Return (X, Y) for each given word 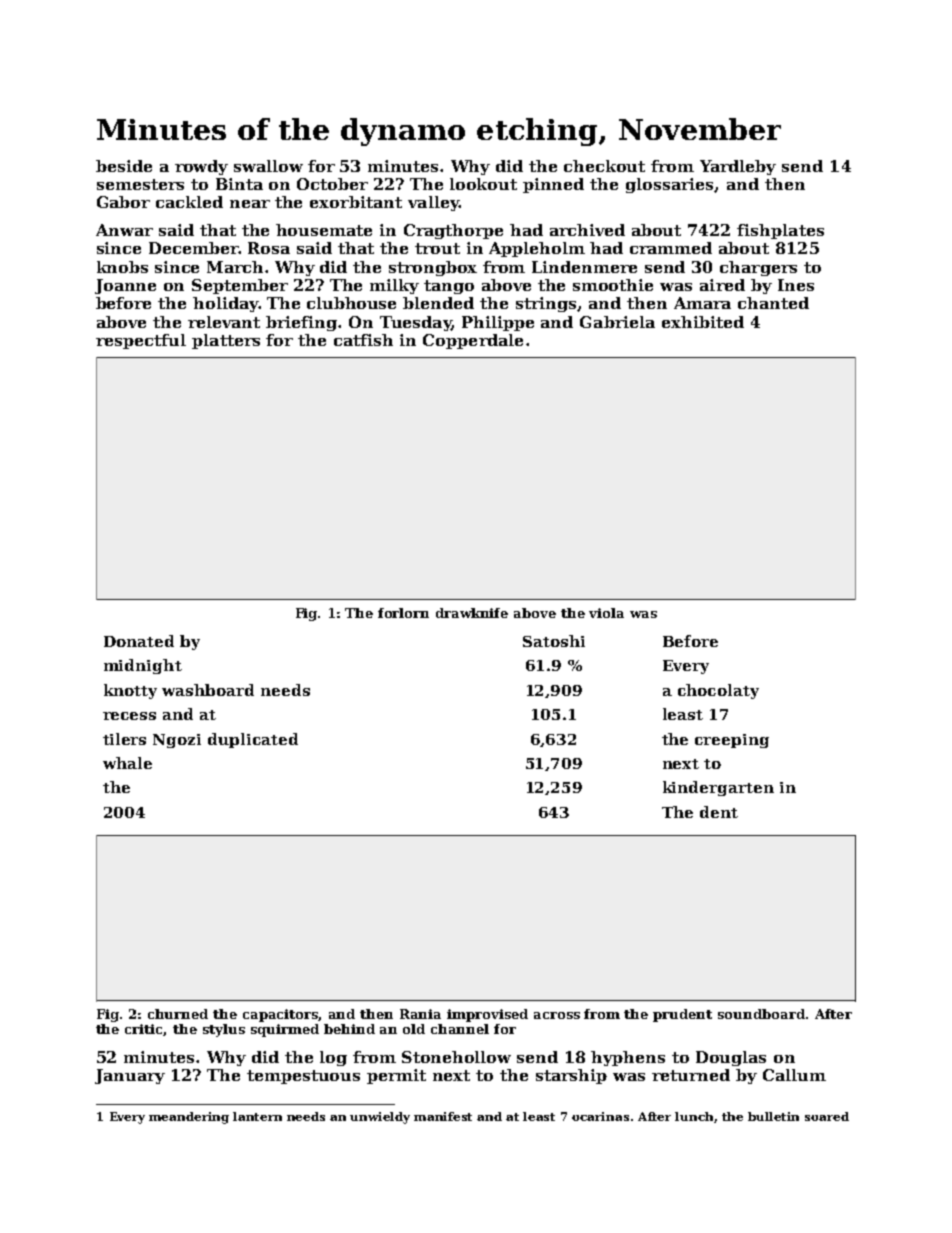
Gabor (123, 202)
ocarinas (600, 1116)
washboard (208, 690)
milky (394, 286)
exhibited (703, 322)
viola (606, 613)
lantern (257, 1116)
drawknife (472, 613)
